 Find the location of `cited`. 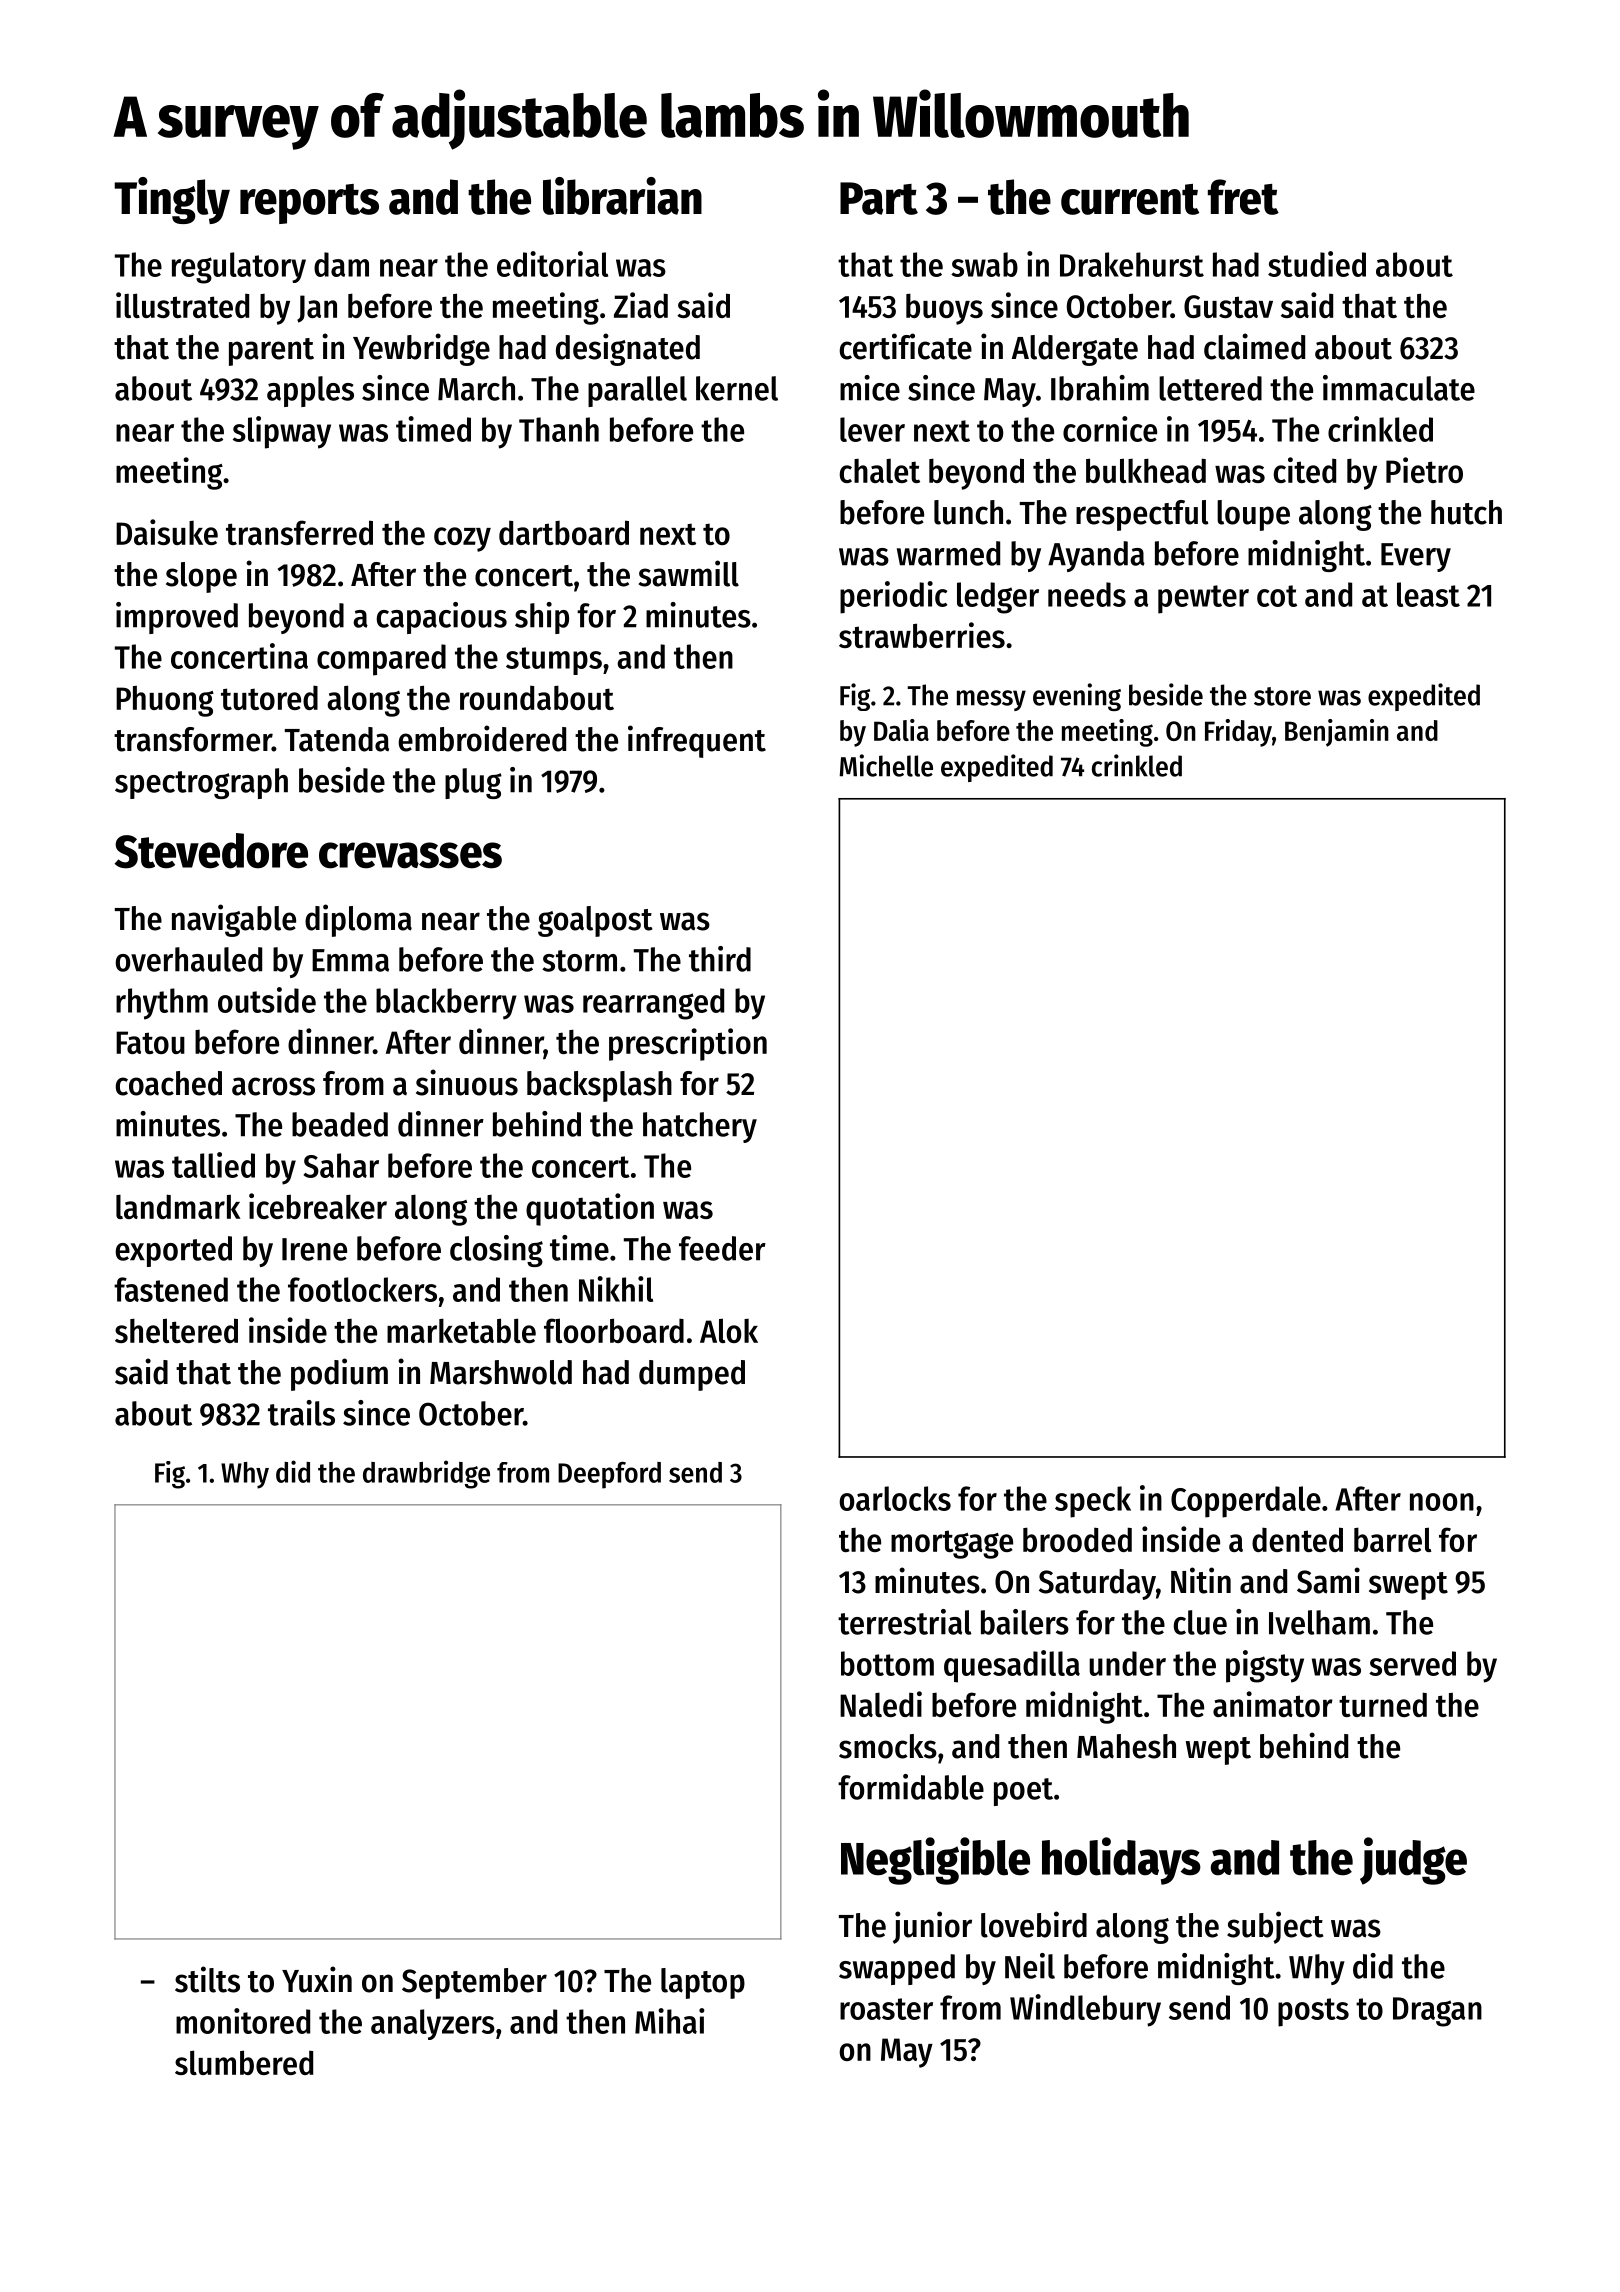

cited is located at coordinates (1304, 470).
